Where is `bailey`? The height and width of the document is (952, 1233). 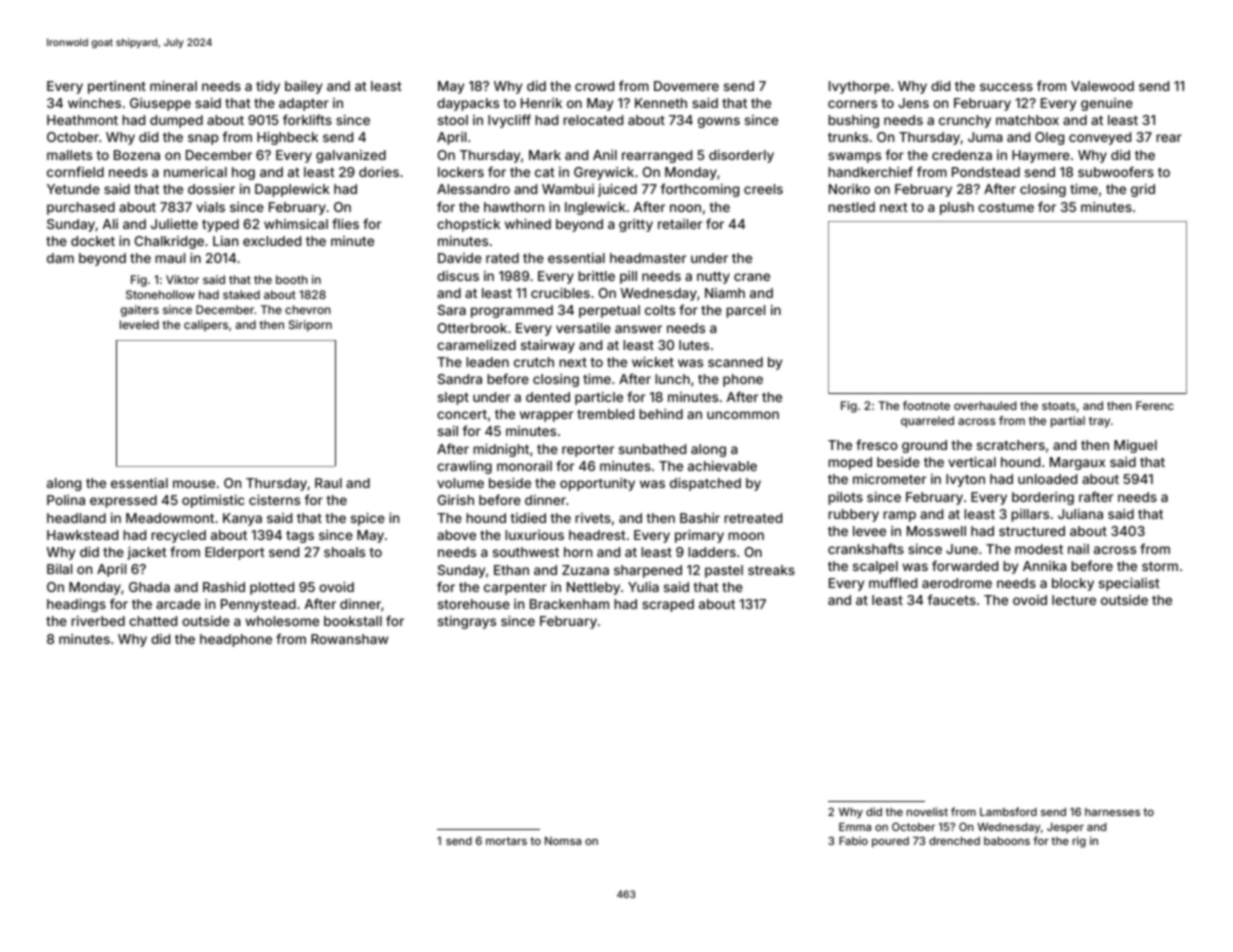
bailey is located at coordinates (303, 87).
